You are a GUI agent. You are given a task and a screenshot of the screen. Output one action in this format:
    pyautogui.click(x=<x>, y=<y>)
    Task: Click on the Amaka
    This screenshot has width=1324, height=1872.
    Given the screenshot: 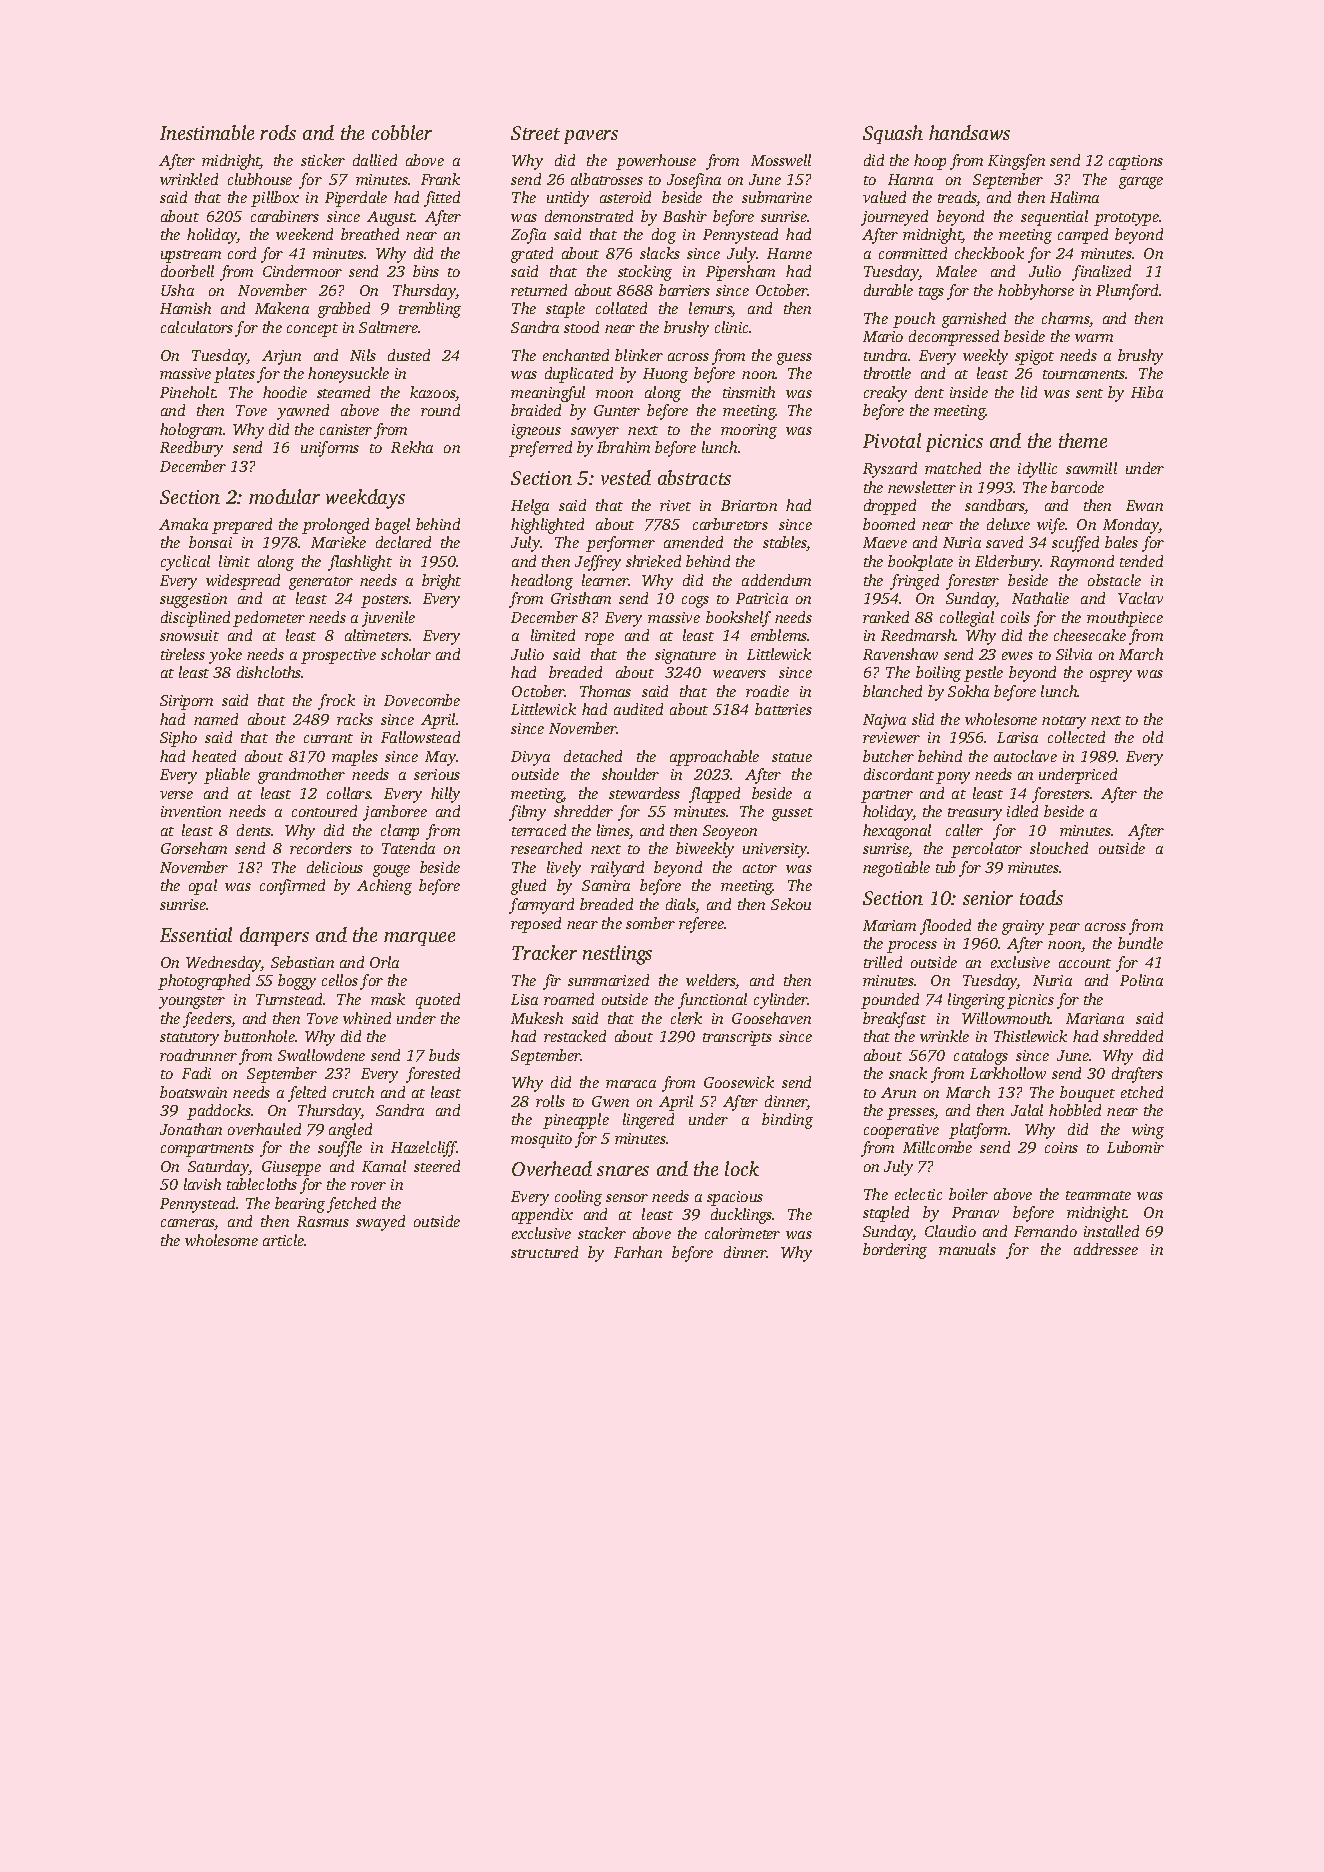 What is the action you would take?
    pyautogui.click(x=183, y=524)
